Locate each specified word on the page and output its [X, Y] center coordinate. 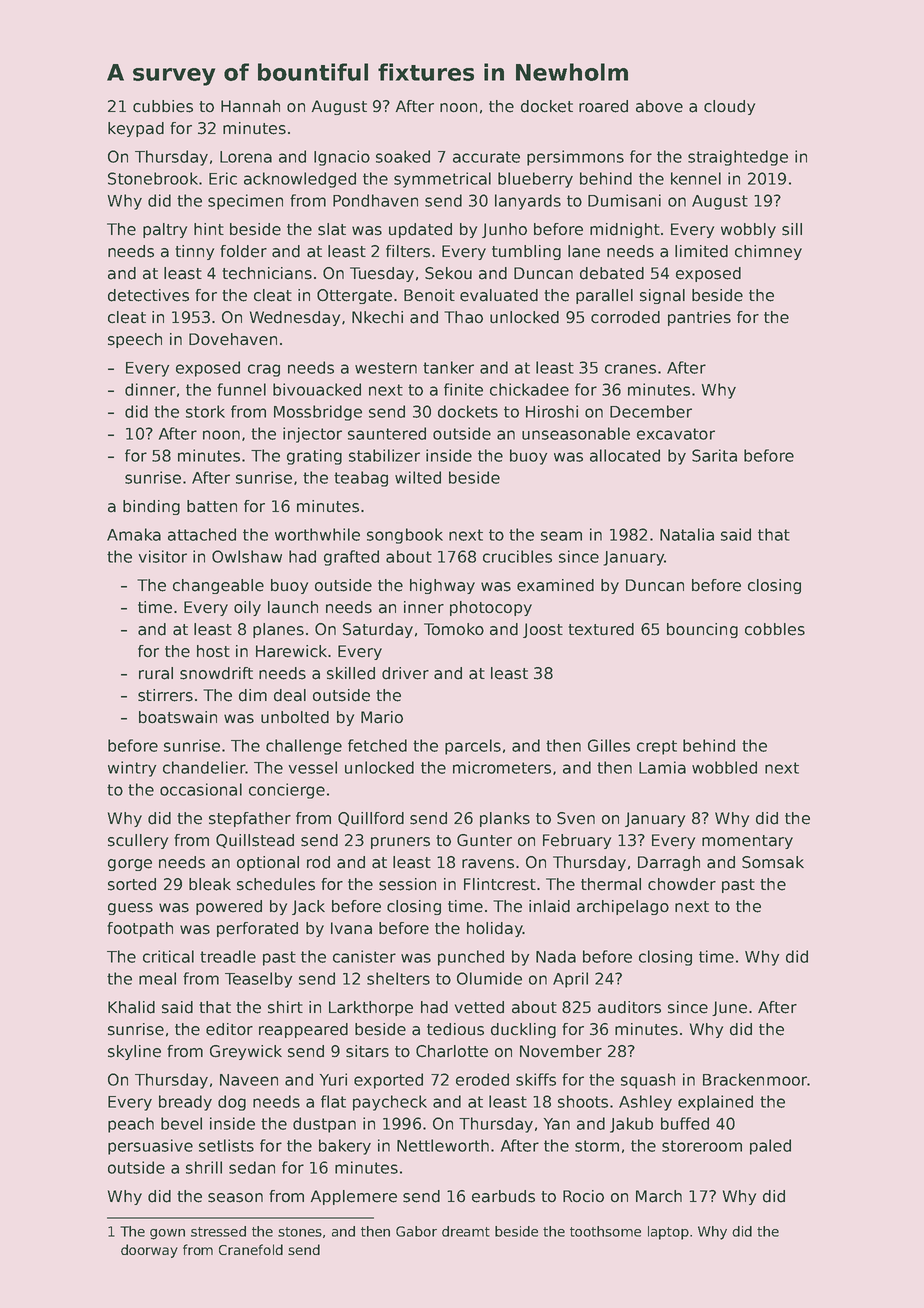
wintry [132, 769]
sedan [252, 1167]
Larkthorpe [371, 1008]
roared [603, 106]
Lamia [662, 767]
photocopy [491, 608]
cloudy [729, 107]
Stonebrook [153, 178]
